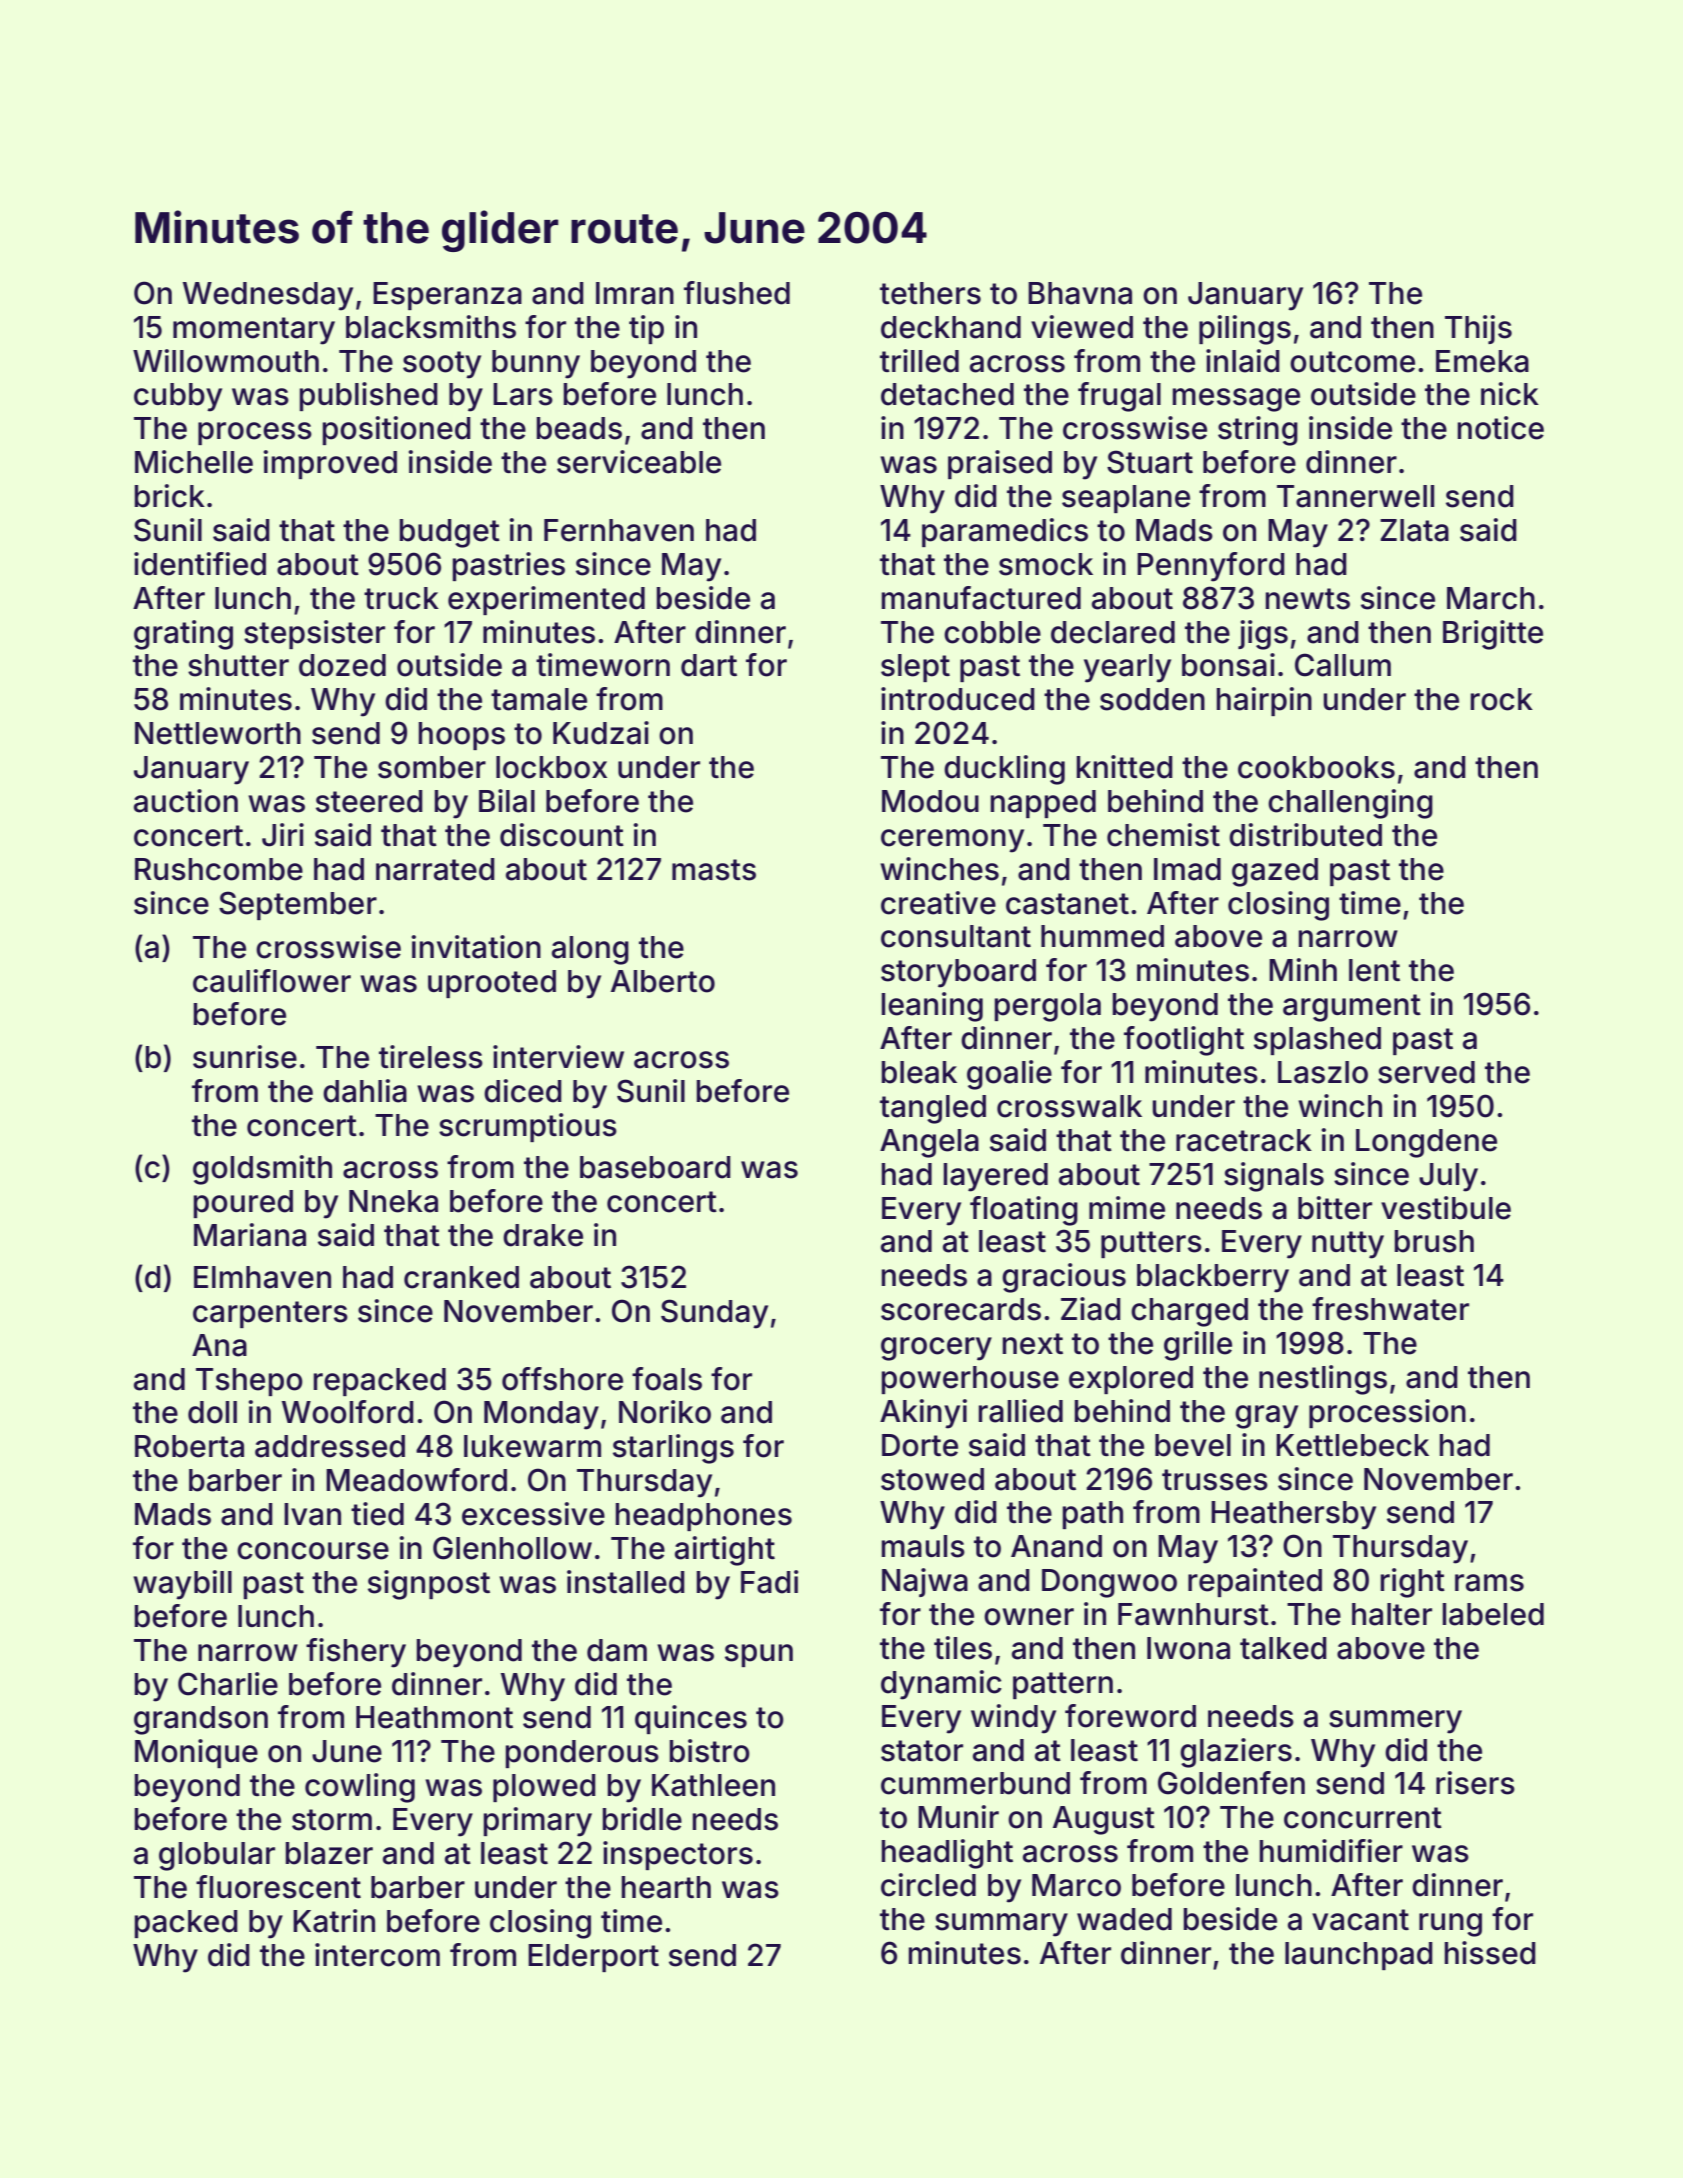 The width and height of the screenshot is (1683, 2178). What do you see at coordinates (356, 1653) in the screenshot?
I see `fishery` at bounding box center [356, 1653].
